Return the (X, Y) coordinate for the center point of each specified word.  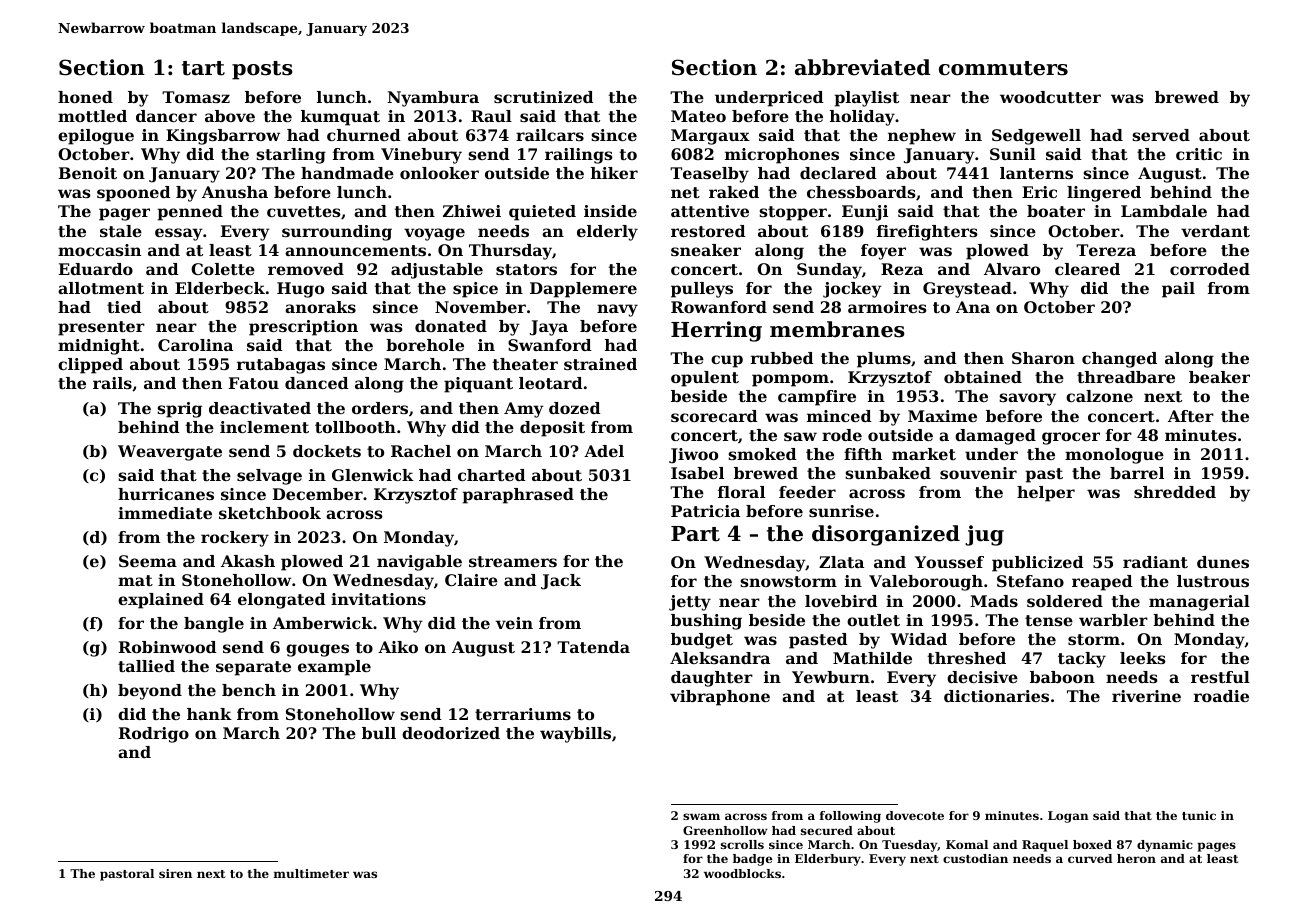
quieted (542, 213)
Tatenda (593, 647)
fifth (863, 454)
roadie (1221, 696)
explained (161, 601)
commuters (1003, 68)
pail (1178, 290)
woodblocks (742, 873)
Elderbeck (220, 288)
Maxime (942, 416)
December (318, 494)
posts (262, 70)
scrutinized (544, 97)
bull (379, 733)
